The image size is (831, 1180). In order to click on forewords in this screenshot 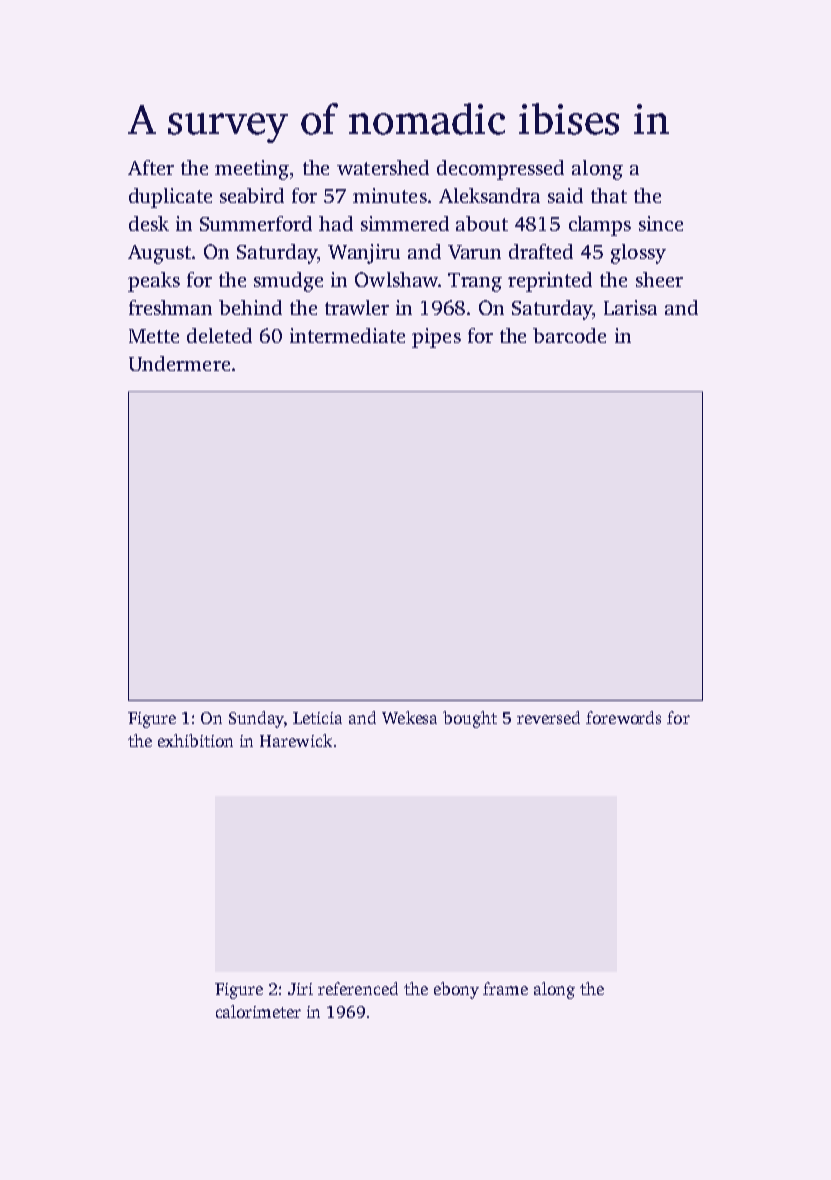, I will do `click(623, 717)`.
